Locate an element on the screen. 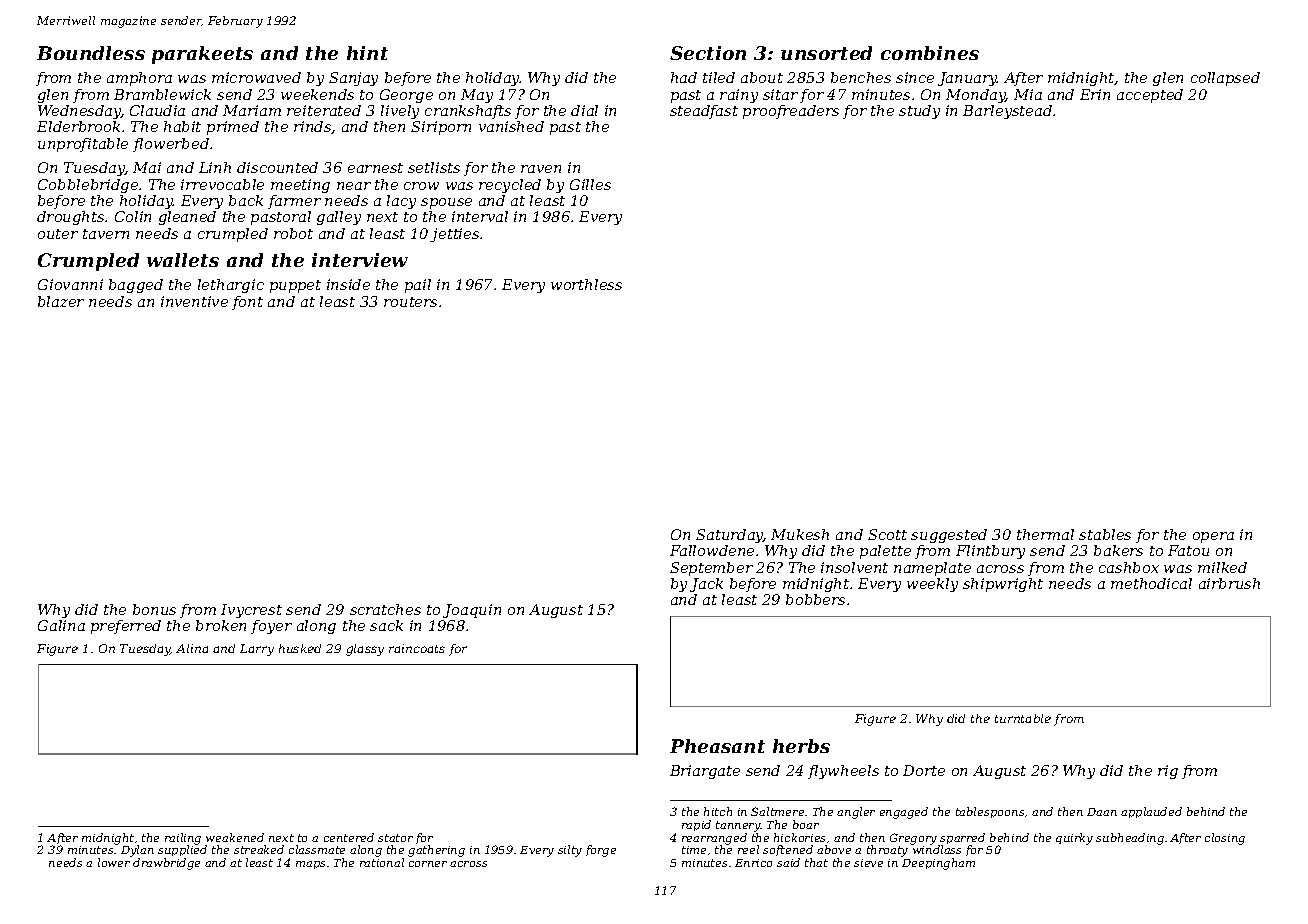 This screenshot has height=924, width=1308. bonus is located at coordinates (154, 609).
